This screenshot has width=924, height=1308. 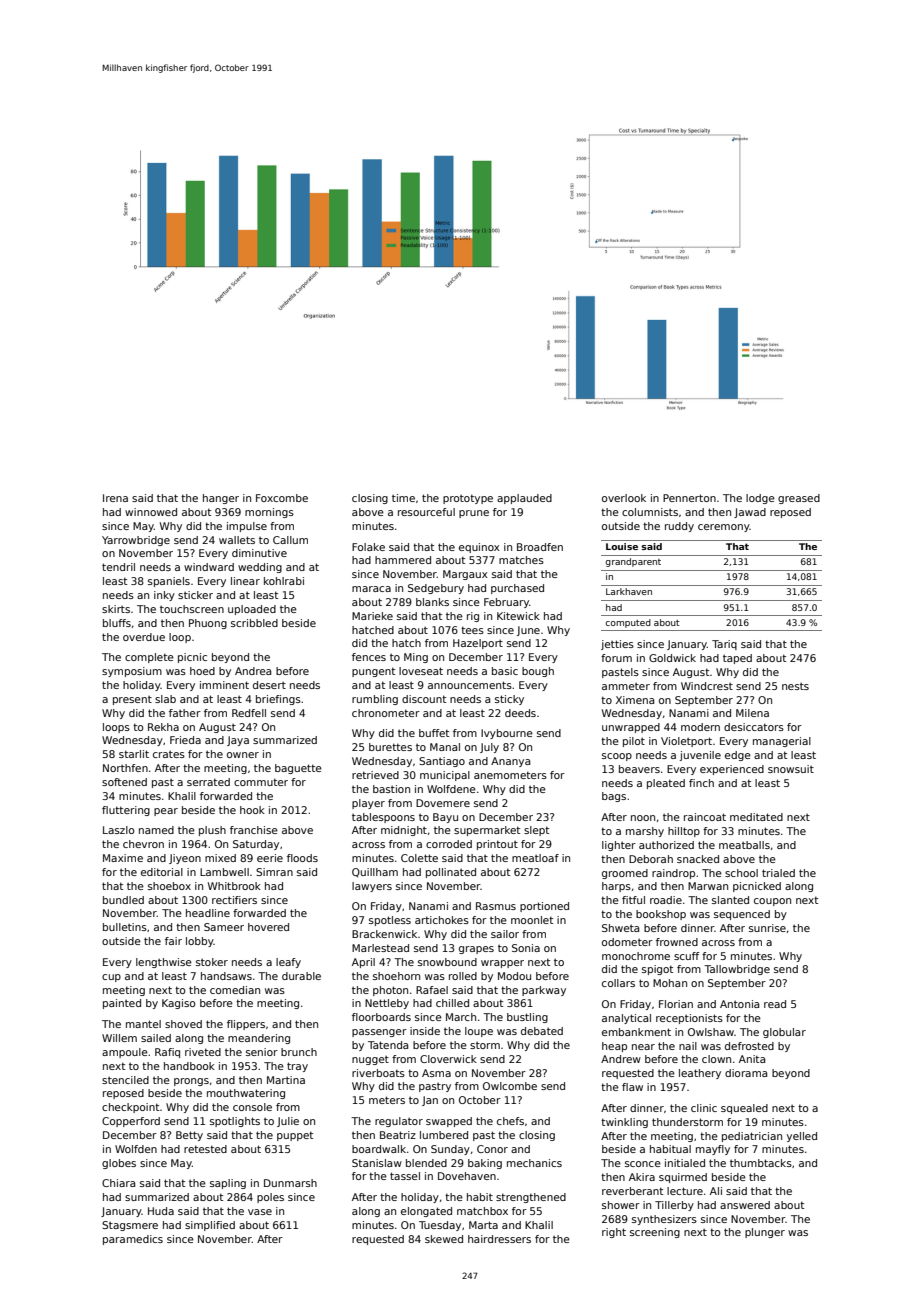 I want to click on hoed, so click(x=202, y=671).
